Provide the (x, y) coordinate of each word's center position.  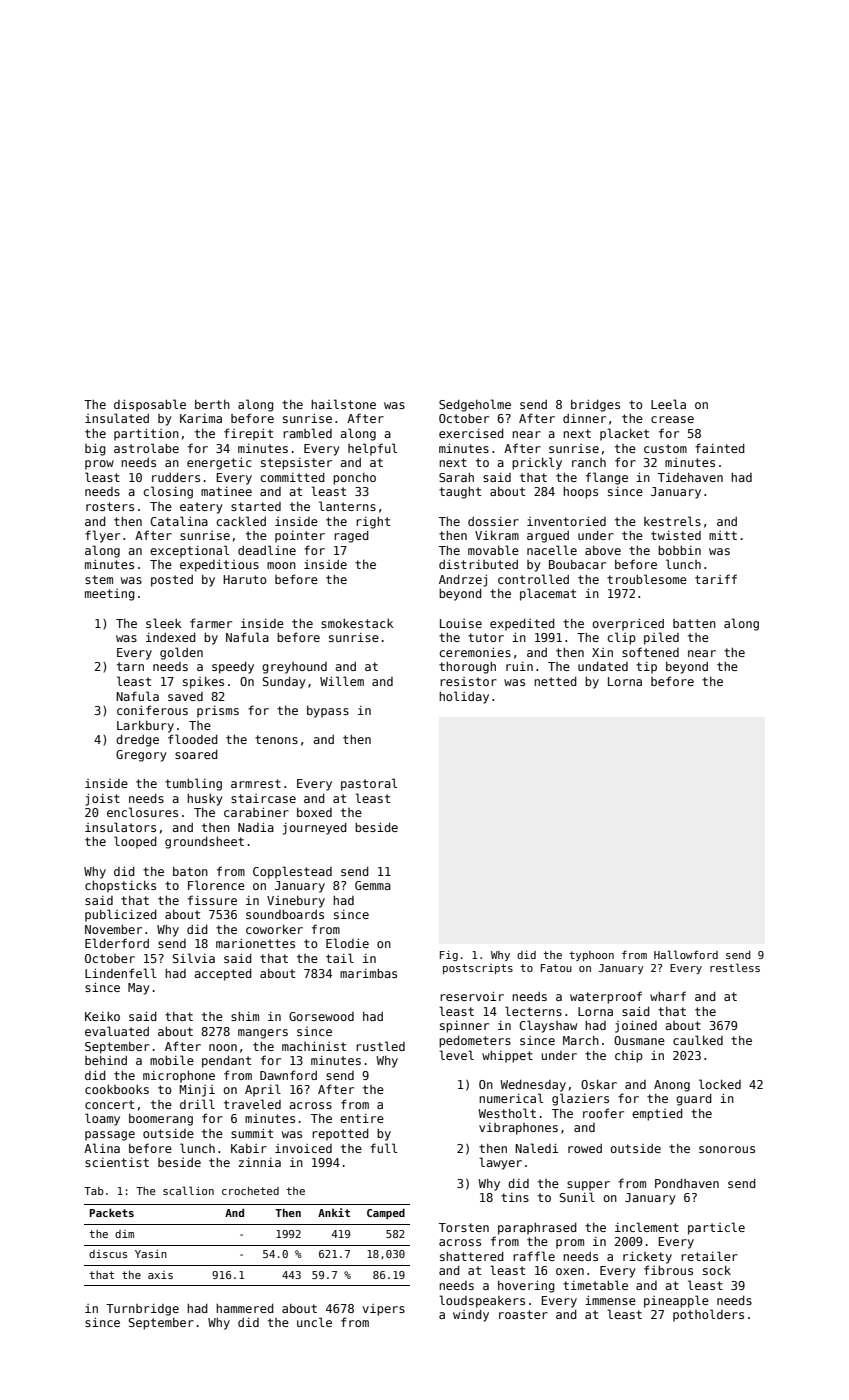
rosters (110, 506)
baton (190, 871)
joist (102, 799)
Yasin (151, 1254)
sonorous (727, 1149)
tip (646, 668)
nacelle (552, 550)
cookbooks (117, 1089)
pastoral (369, 784)
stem (99, 579)
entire (362, 1118)
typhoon (591, 956)
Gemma (373, 885)
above (603, 550)
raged (351, 536)
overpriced (628, 624)
